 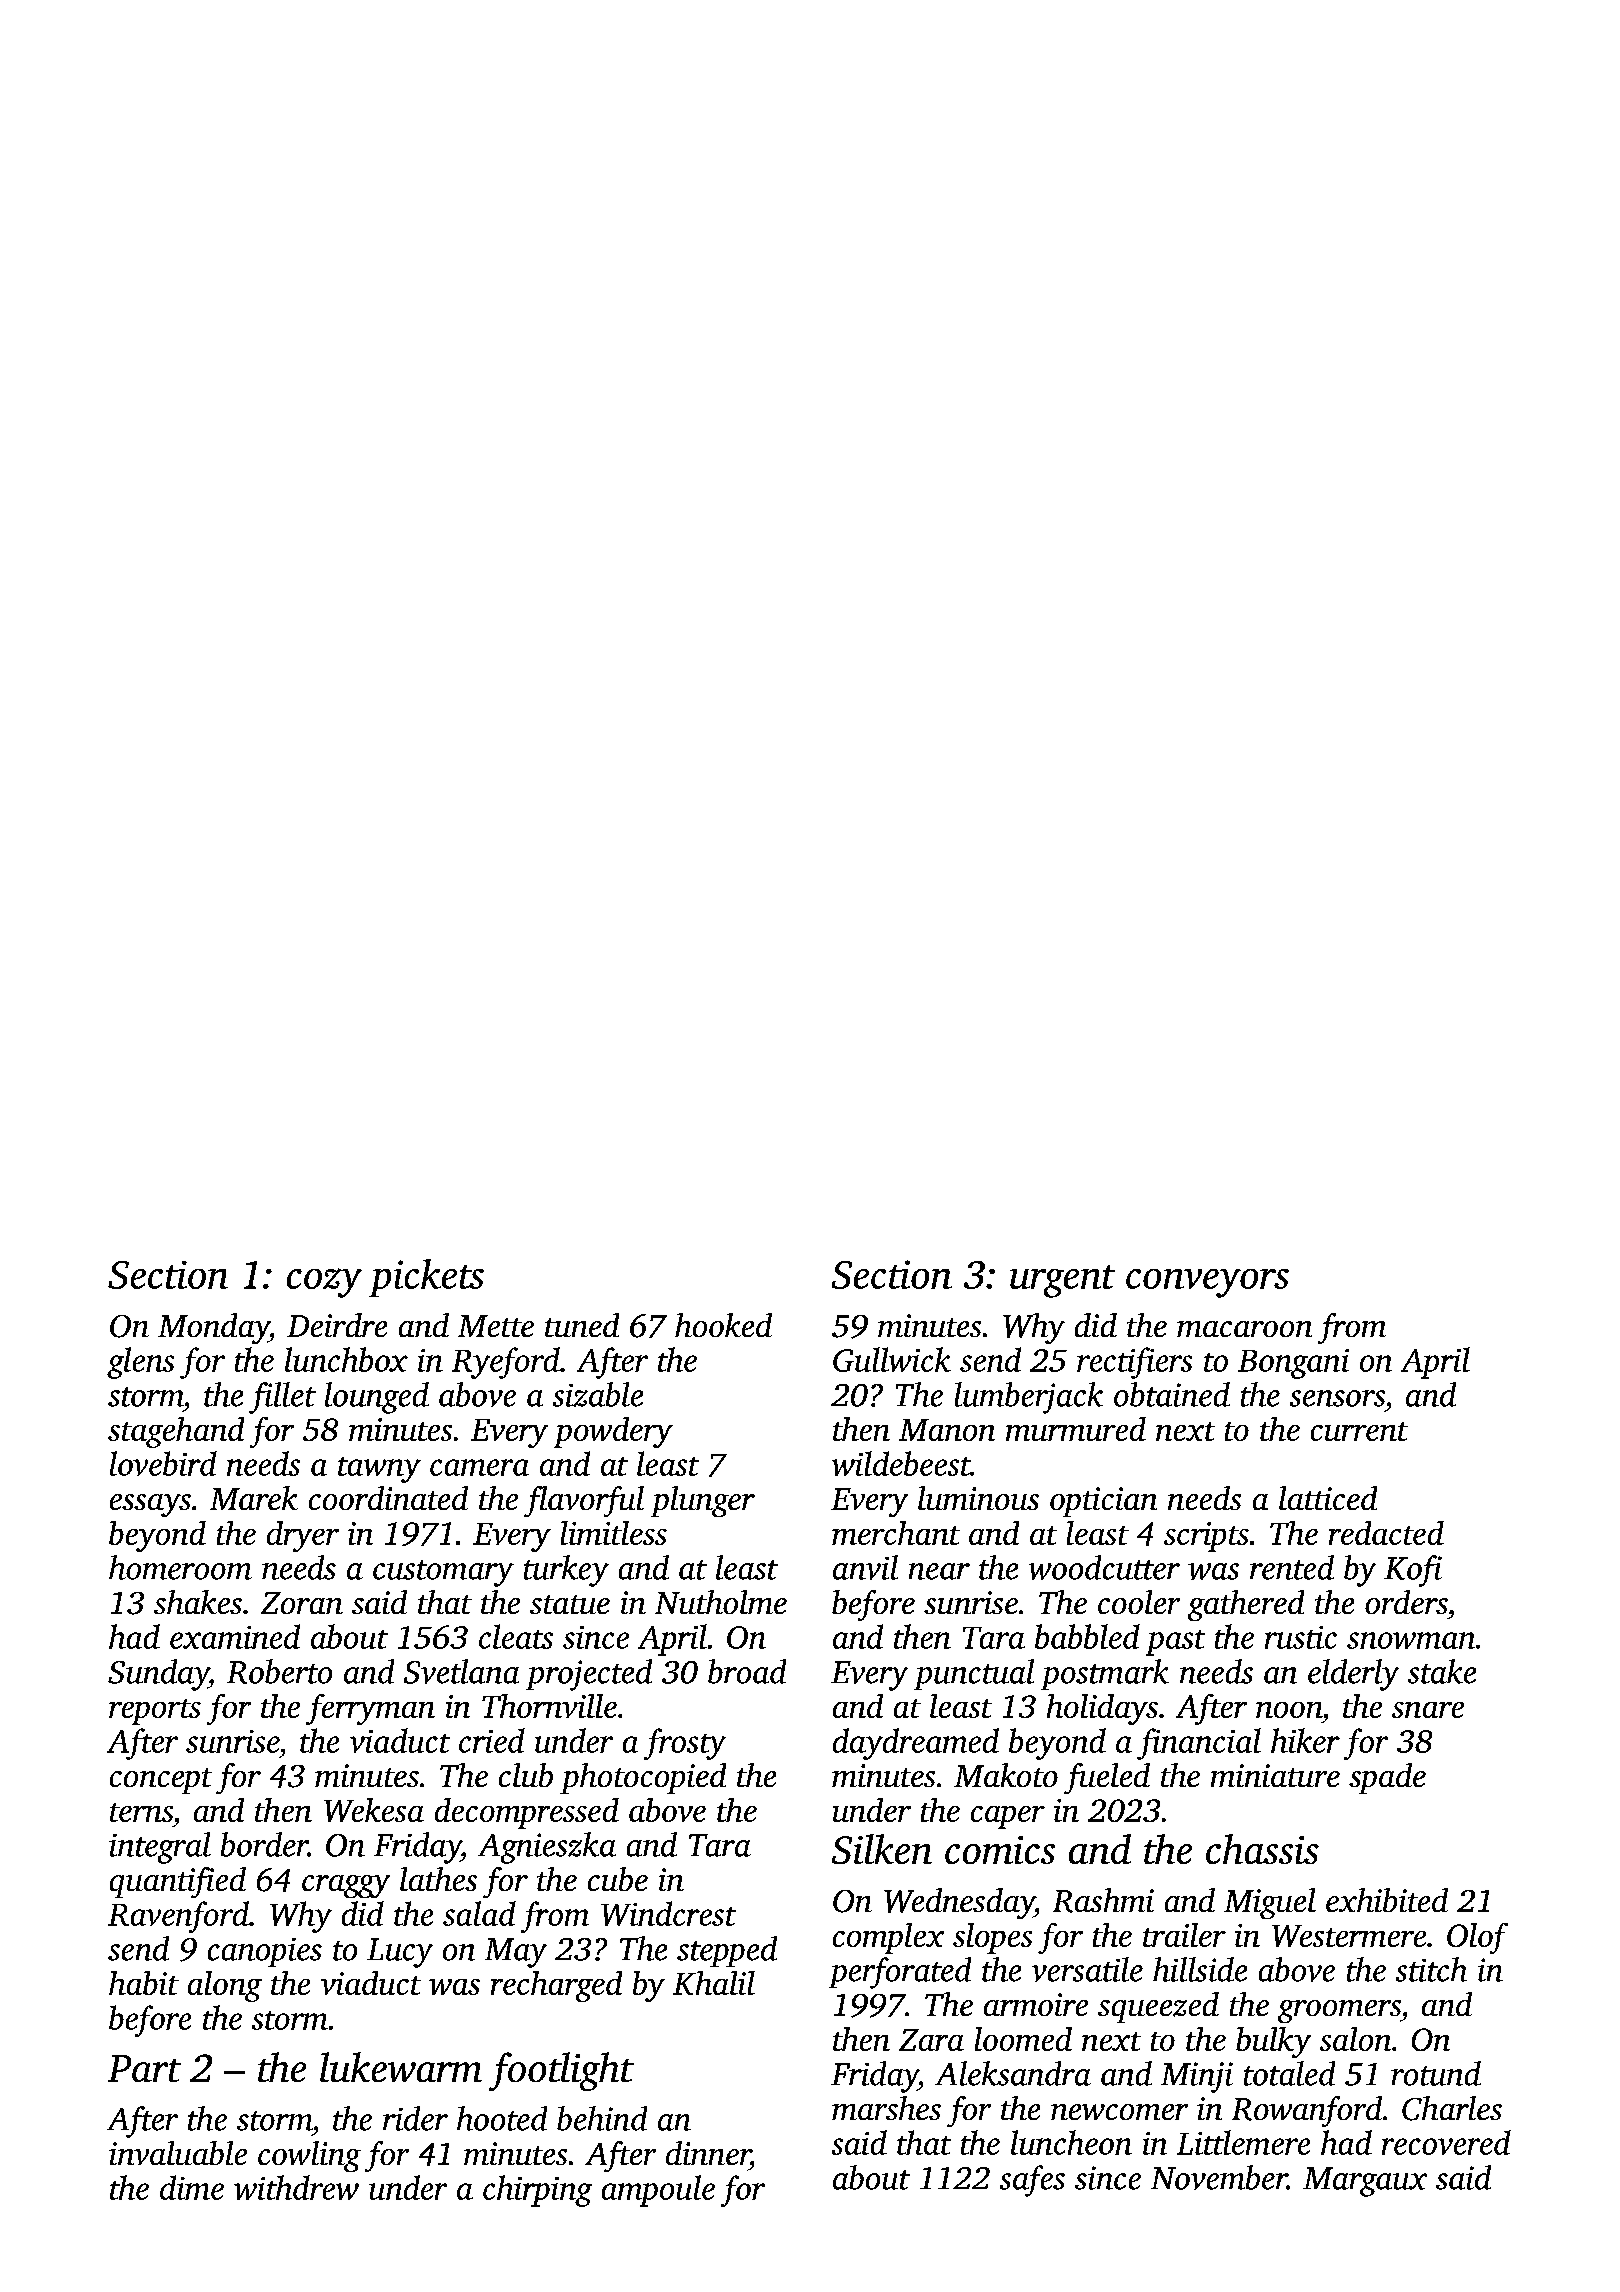 I want to click on redacted, so click(x=1386, y=1533).
